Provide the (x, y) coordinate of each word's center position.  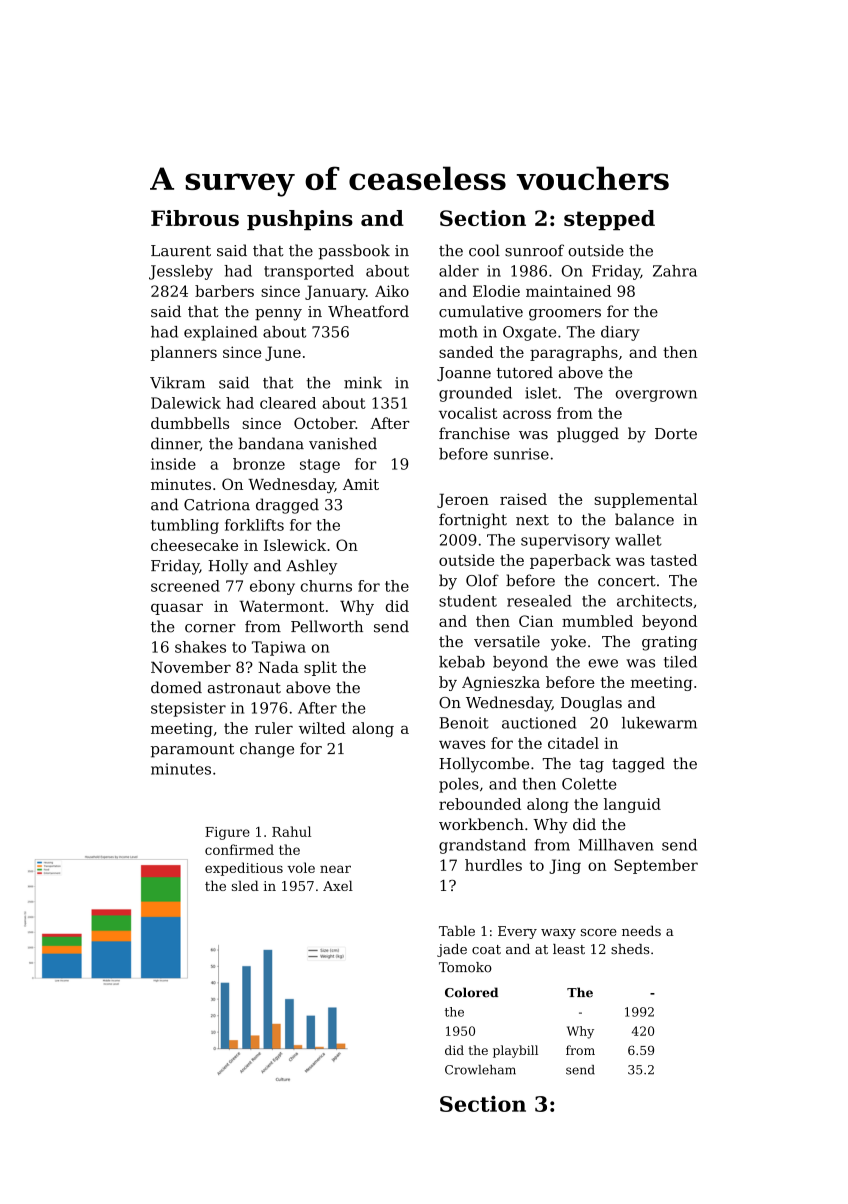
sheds (630, 949)
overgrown (656, 396)
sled (245, 885)
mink (363, 382)
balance (644, 519)
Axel (338, 885)
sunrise (521, 454)
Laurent (181, 251)
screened (185, 586)
